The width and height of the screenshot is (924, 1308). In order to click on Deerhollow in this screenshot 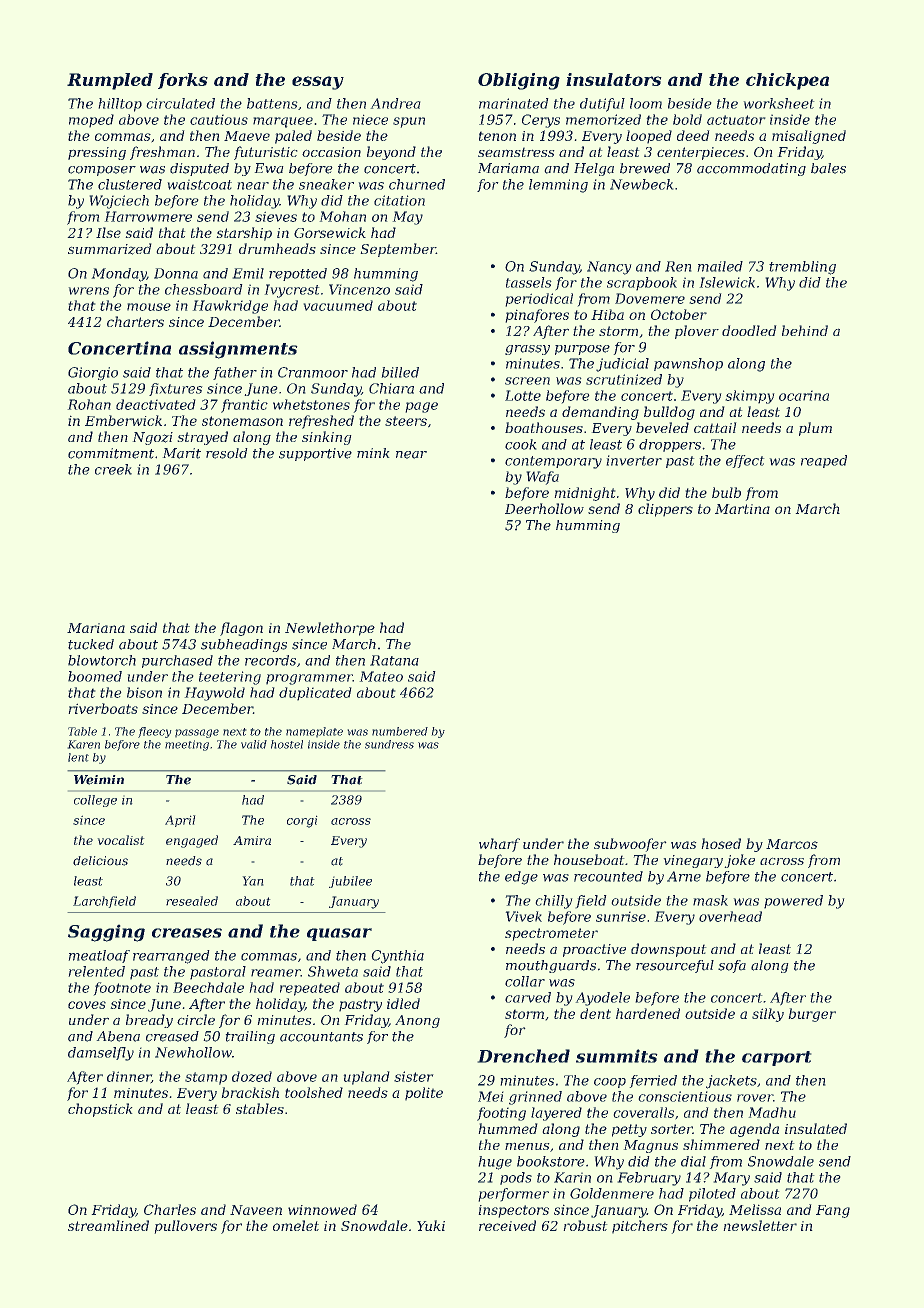, I will do `click(544, 508)`.
